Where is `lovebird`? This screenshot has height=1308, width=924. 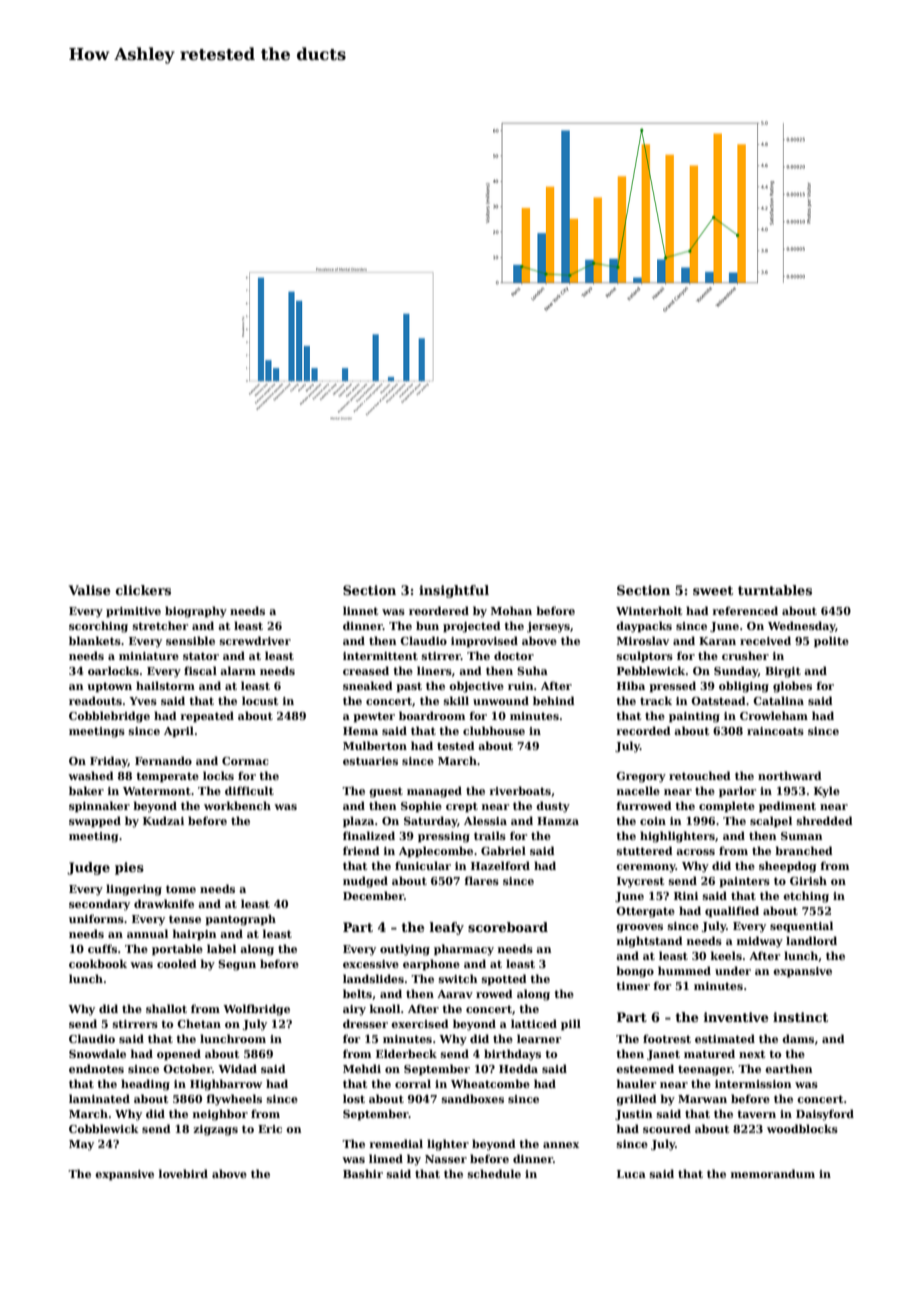
lovebird is located at coordinates (183, 1173).
